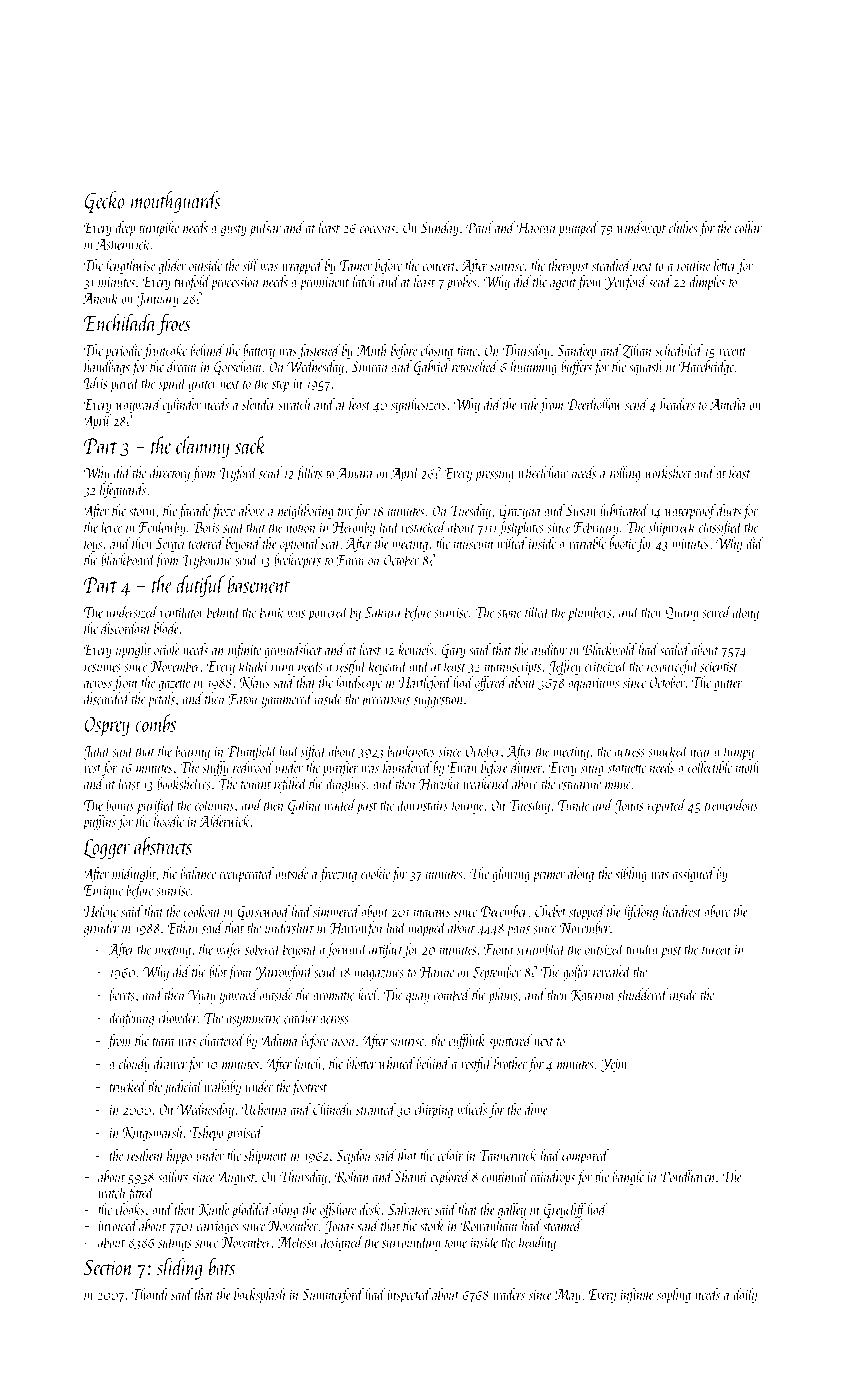 The height and width of the image is (1400, 849). Describe the element at coordinates (673, 667) in the image. I see `resourceful` at that location.
